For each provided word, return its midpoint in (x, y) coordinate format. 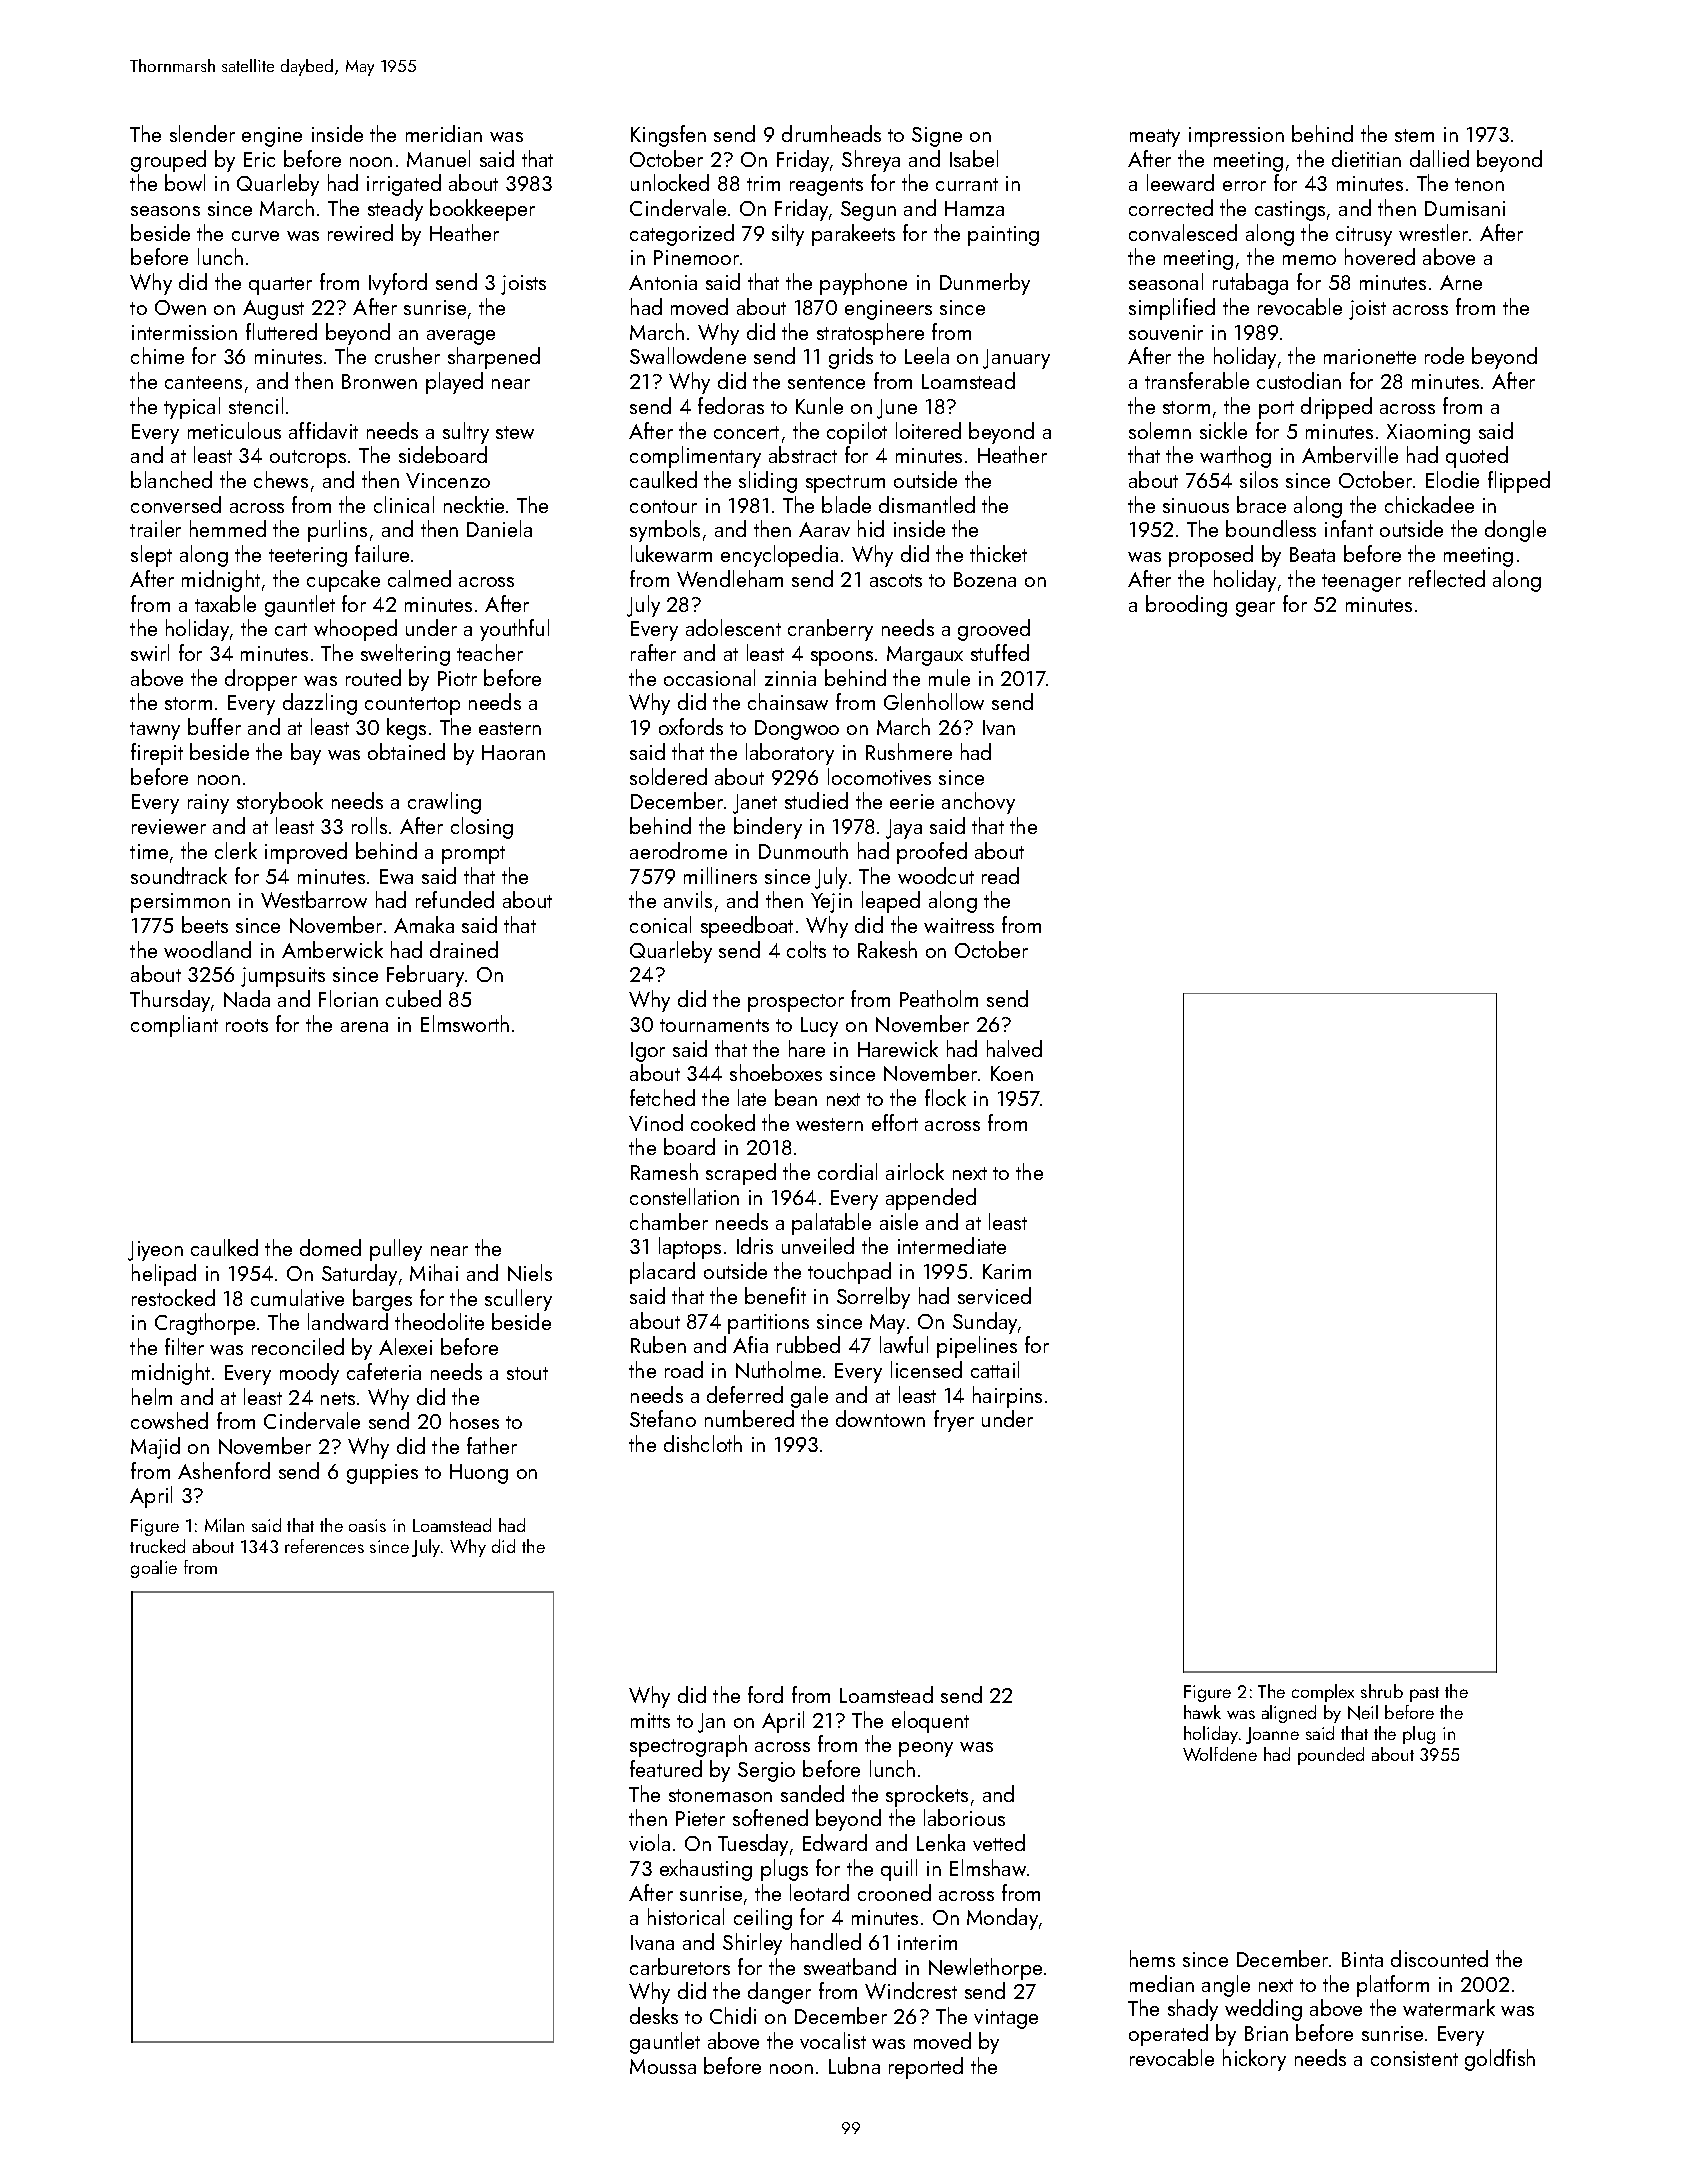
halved (1014, 1048)
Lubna (854, 2065)
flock (945, 1097)
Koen (1012, 1073)
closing (482, 828)
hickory (1254, 2060)
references (324, 1546)
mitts (650, 1720)
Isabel (974, 158)
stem (1414, 135)
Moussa (663, 2066)
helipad (164, 1275)
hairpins (1007, 1397)
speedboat (747, 927)
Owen (180, 307)
